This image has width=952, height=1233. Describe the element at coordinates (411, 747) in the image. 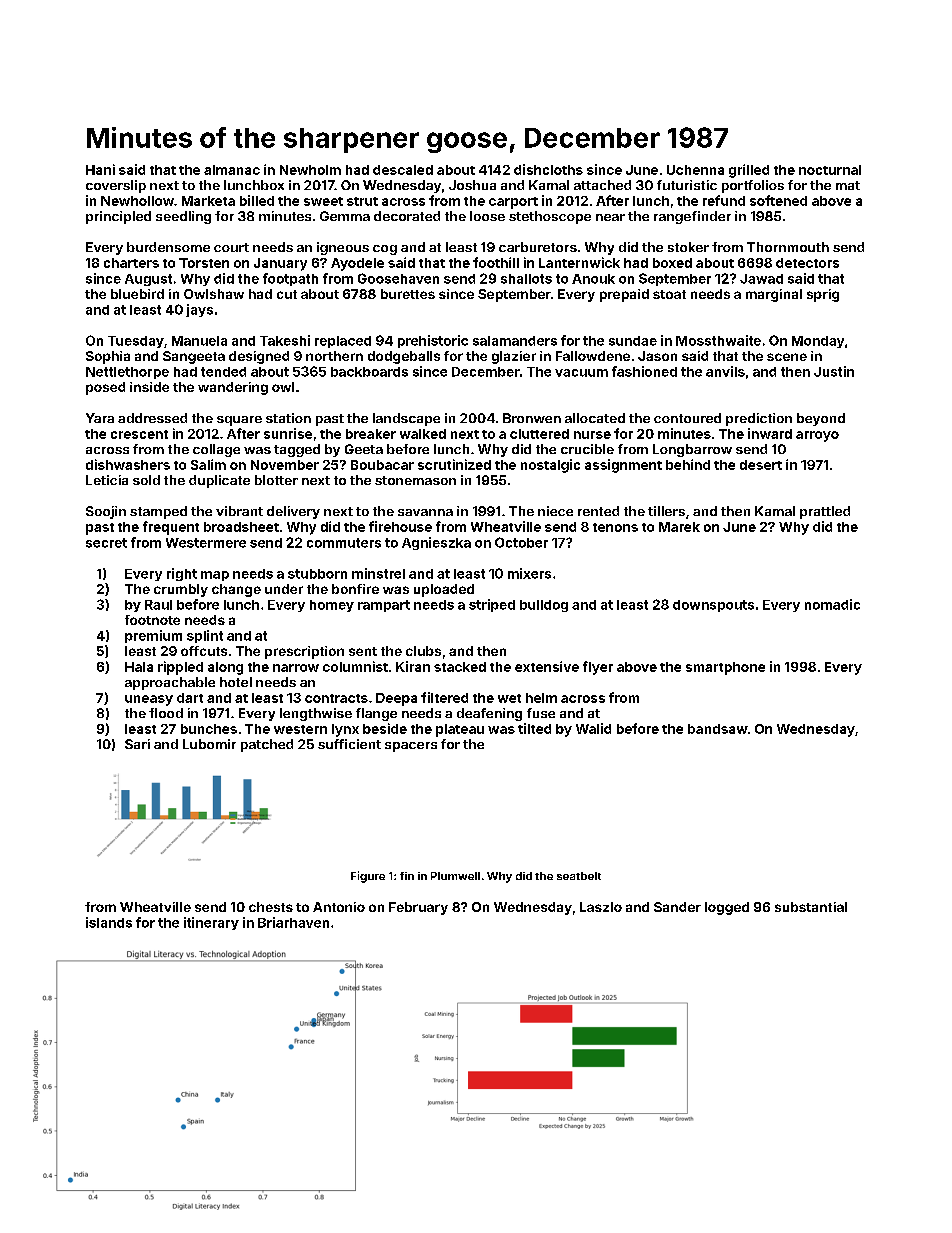

I see `spacers` at that location.
